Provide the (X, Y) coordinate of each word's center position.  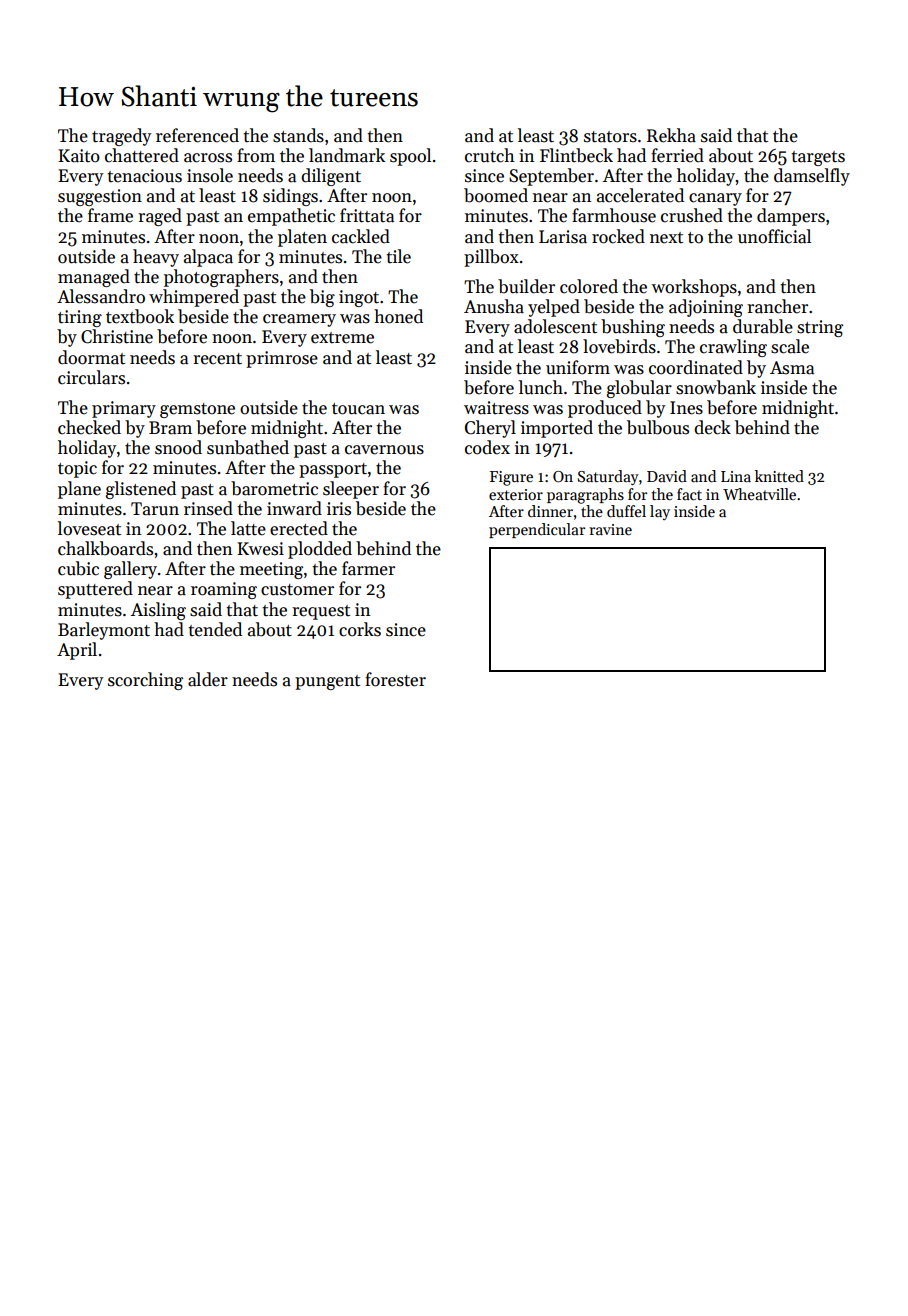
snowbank (716, 387)
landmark (347, 155)
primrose (282, 359)
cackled (361, 236)
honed (398, 316)
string (820, 328)
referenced (197, 135)
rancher (777, 306)
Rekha (671, 135)
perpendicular (537, 530)
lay (660, 512)
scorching (145, 681)
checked (89, 427)
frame (110, 215)
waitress (496, 408)
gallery (130, 570)
